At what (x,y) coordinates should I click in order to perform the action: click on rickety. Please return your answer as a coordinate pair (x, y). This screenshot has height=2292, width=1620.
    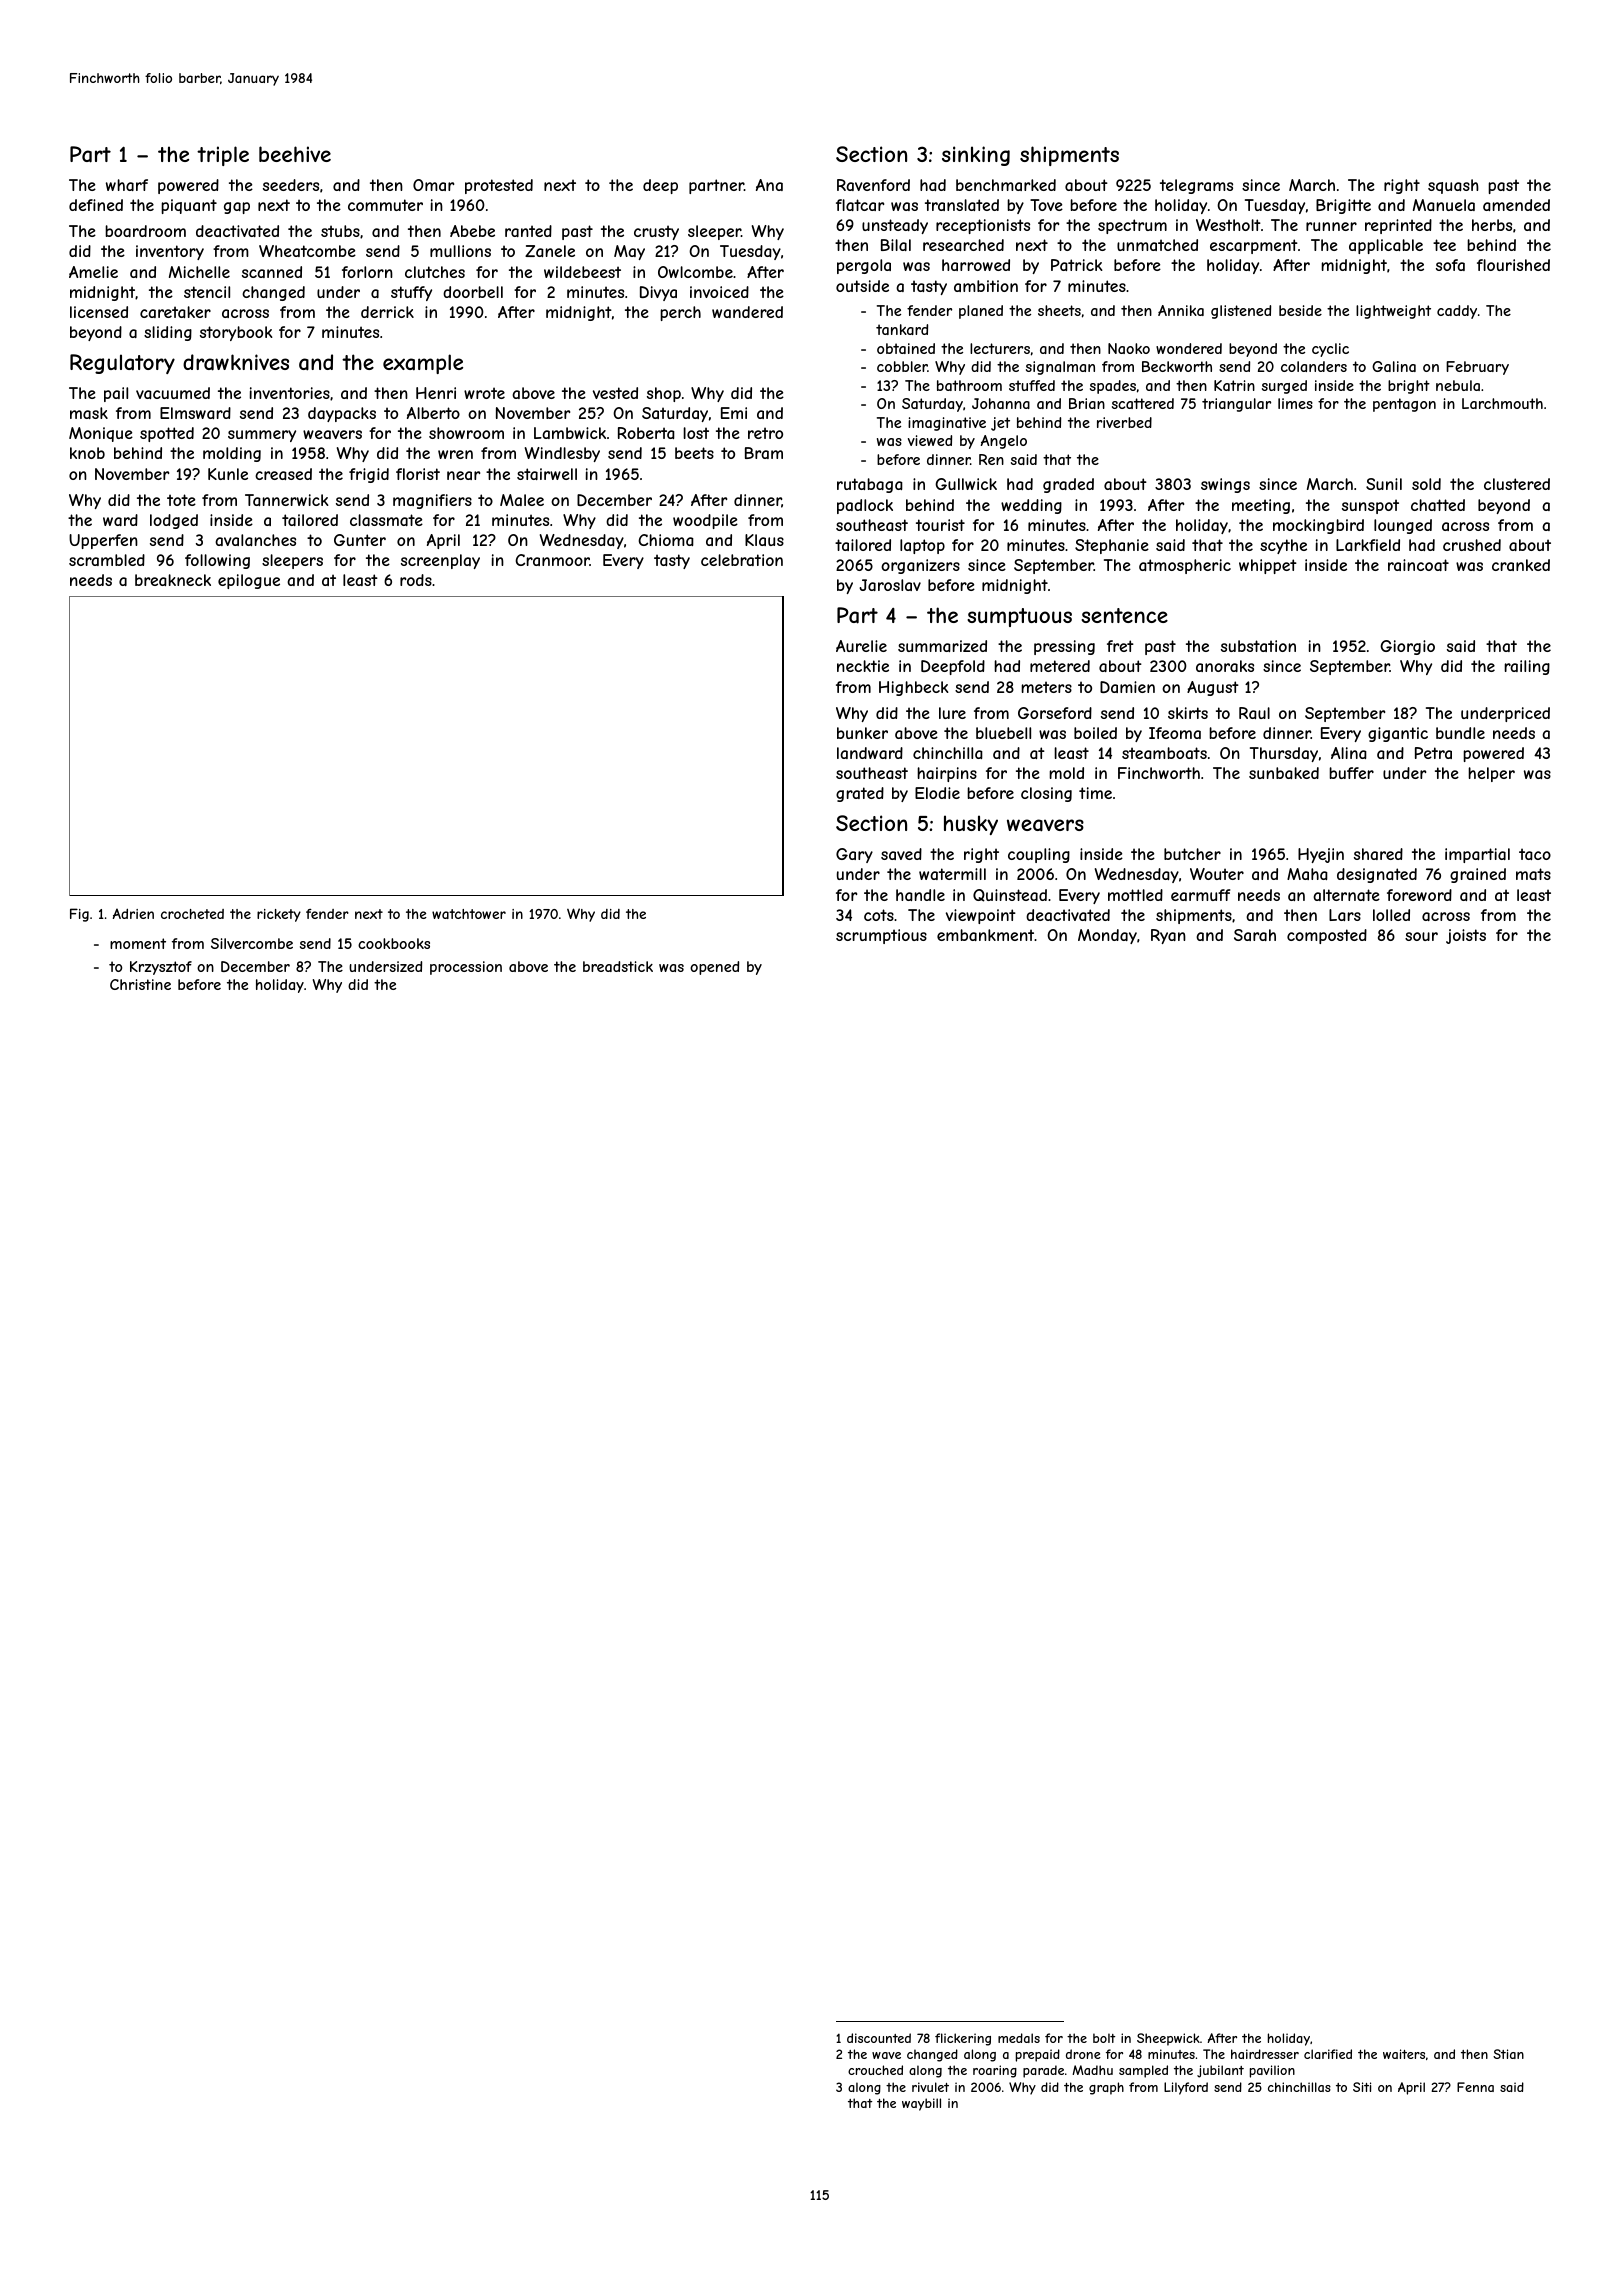
    Looking at the image, I should click on (279, 915).
